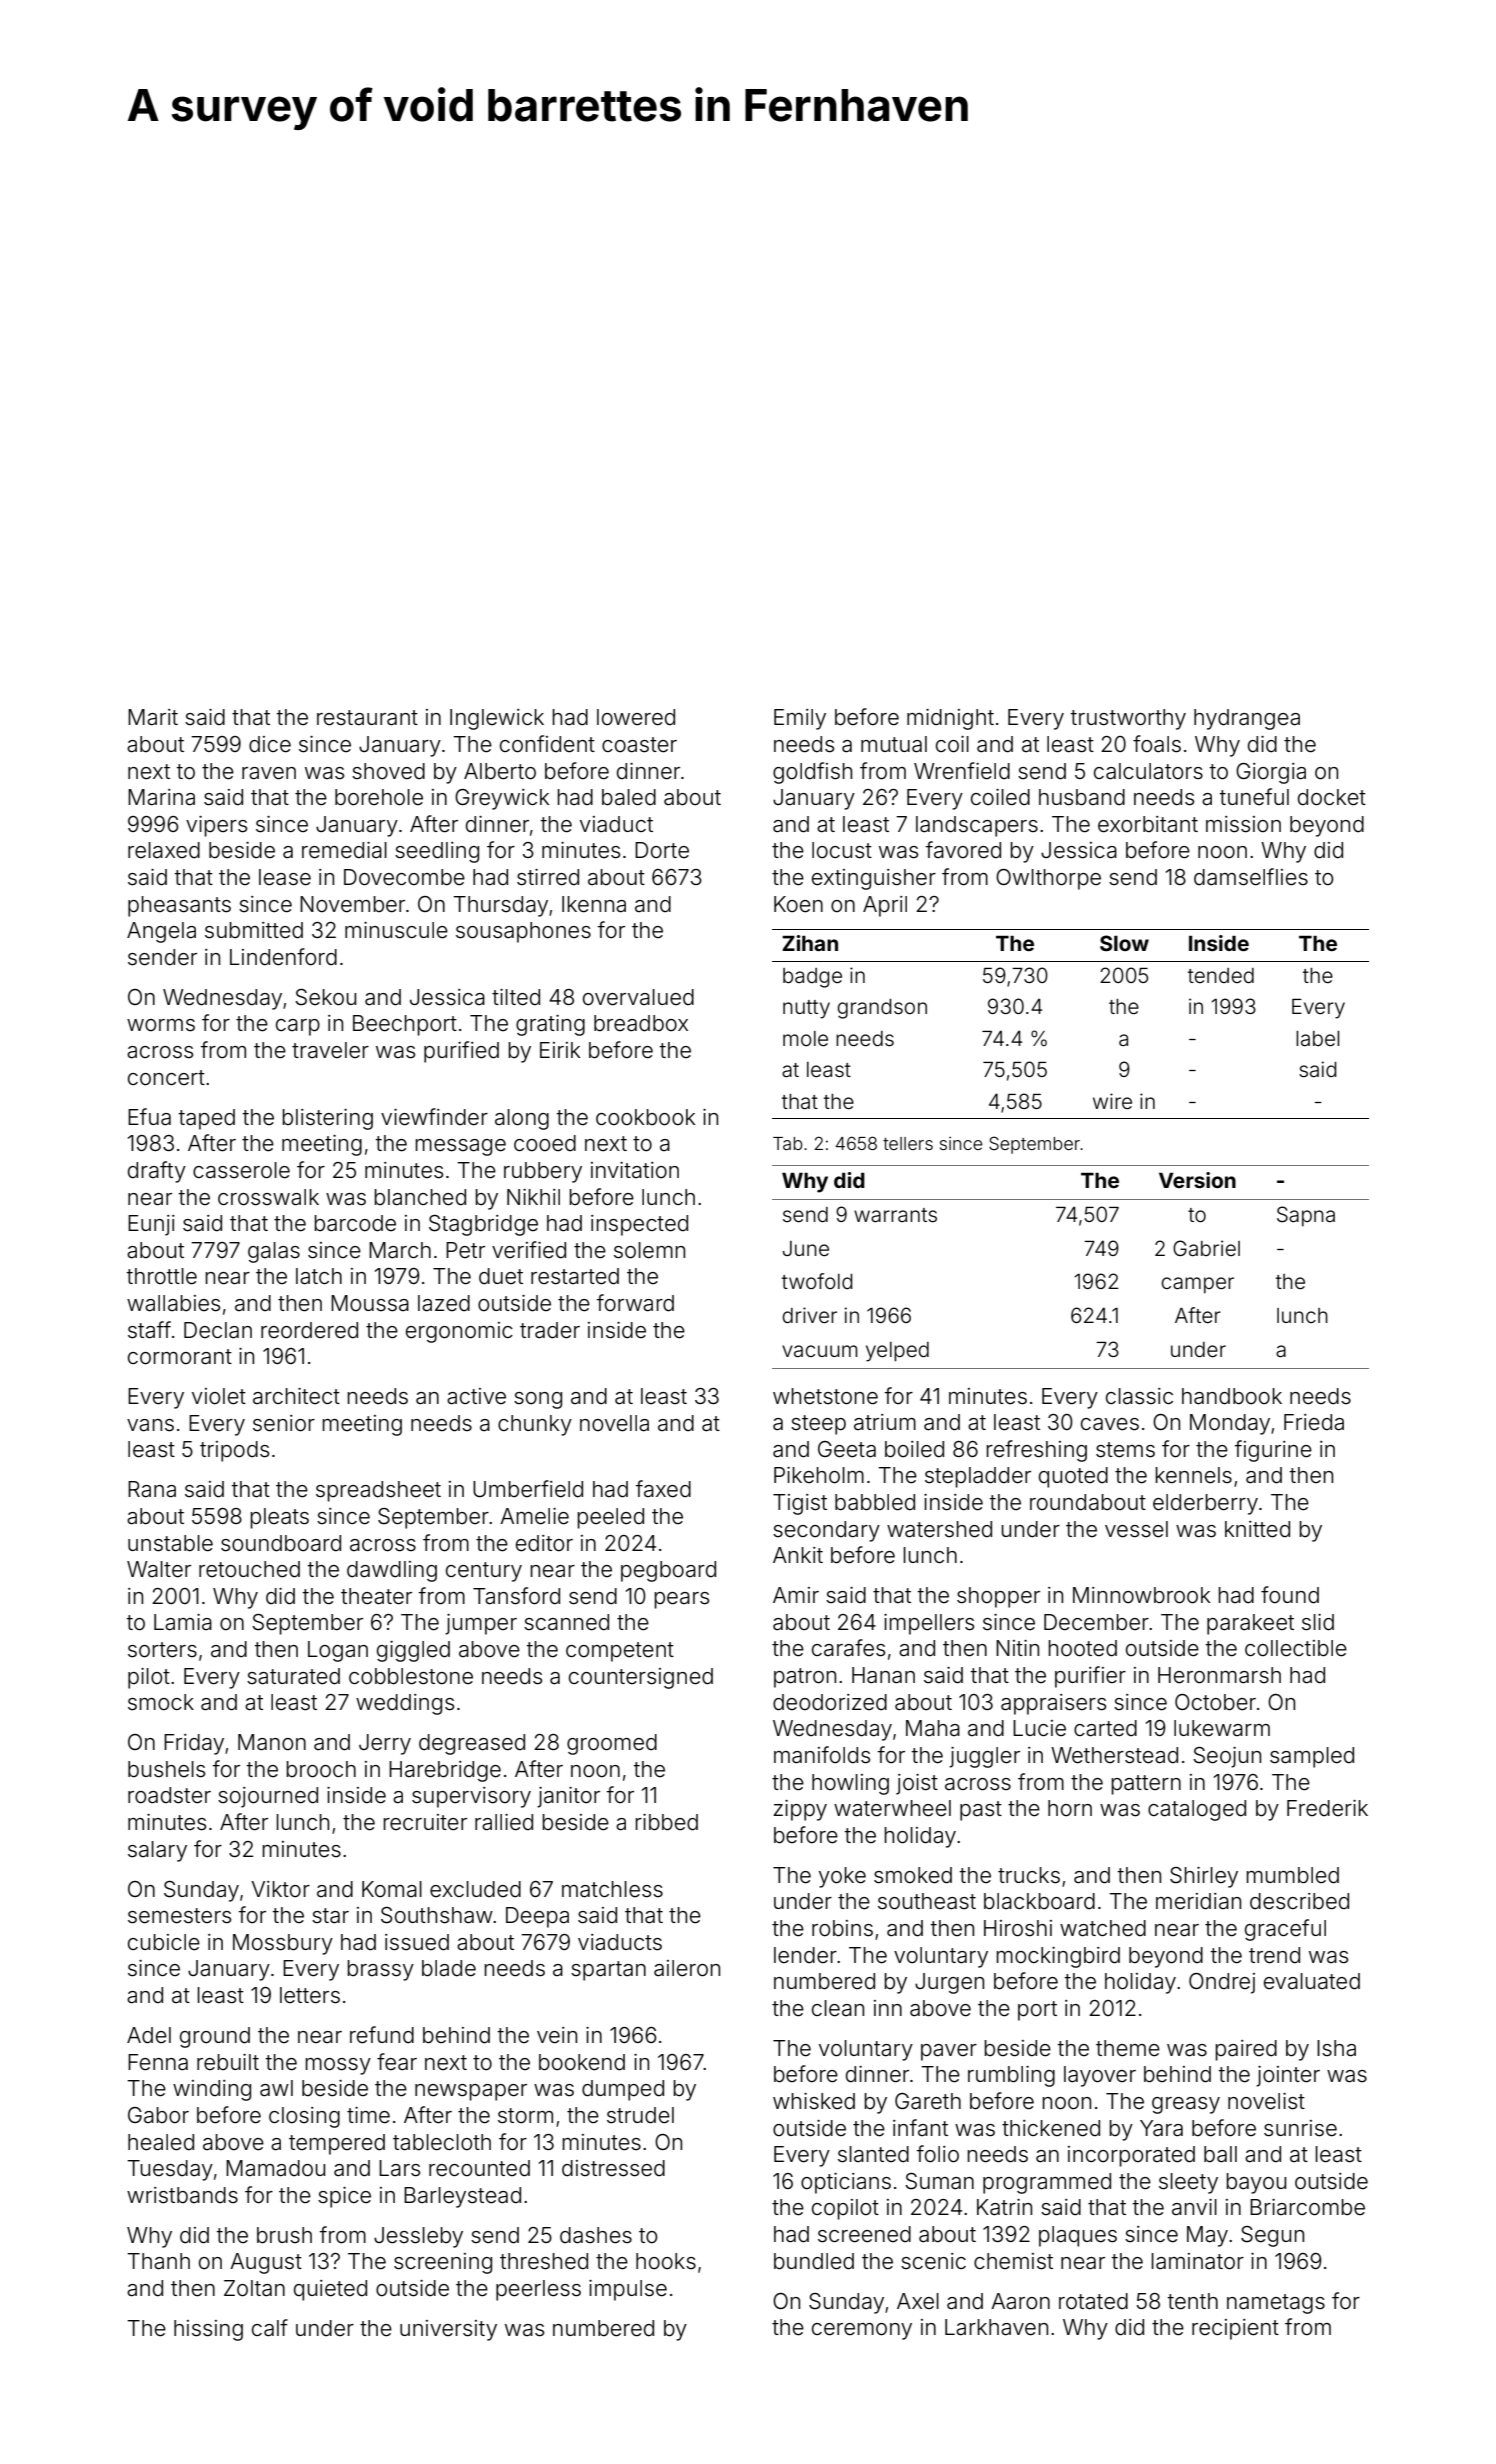 This document has height=2464, width=1496. What do you see at coordinates (949, 1983) in the document?
I see `Jurgen` at bounding box center [949, 1983].
